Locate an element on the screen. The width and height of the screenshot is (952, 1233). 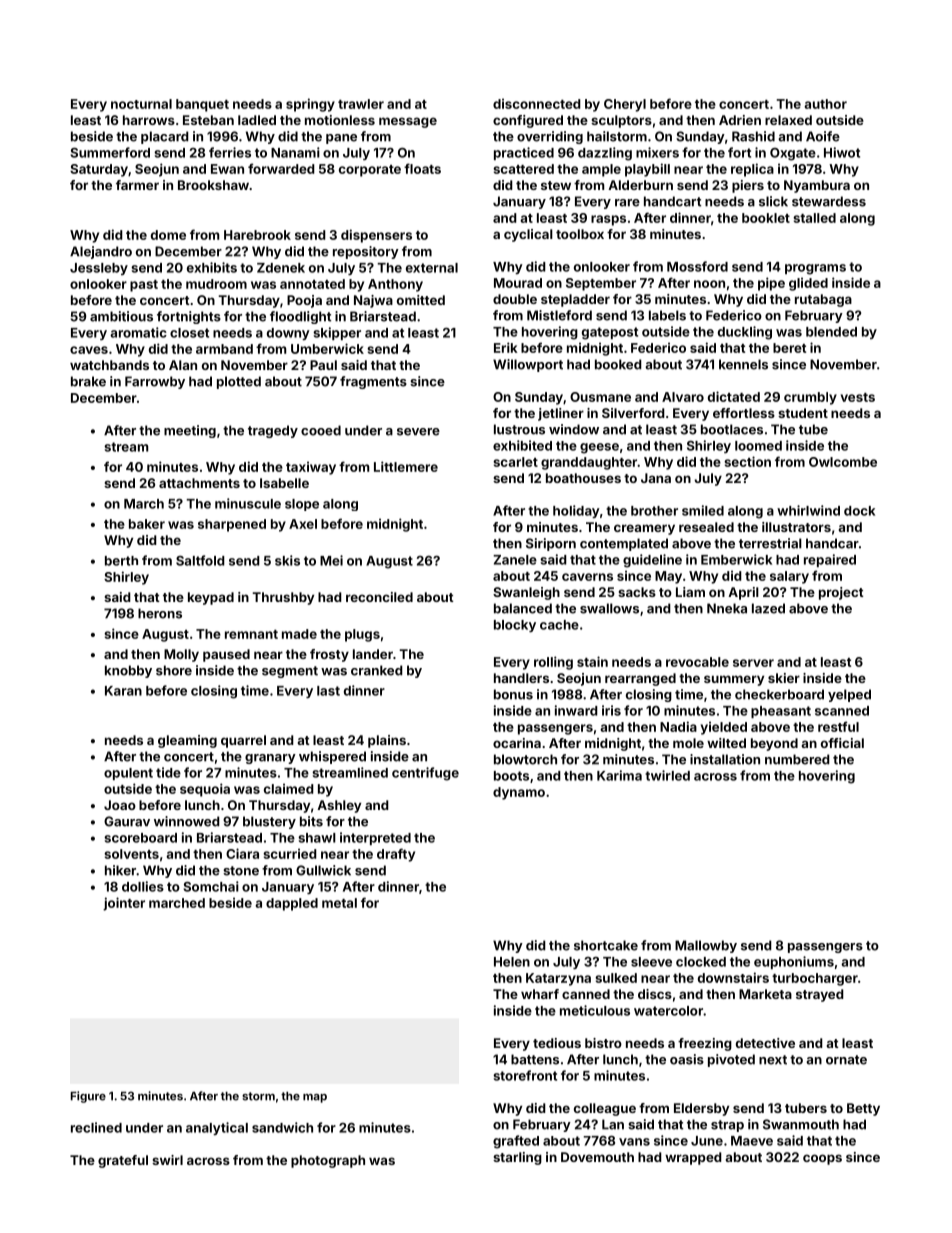
Ousmane is located at coordinates (600, 397).
